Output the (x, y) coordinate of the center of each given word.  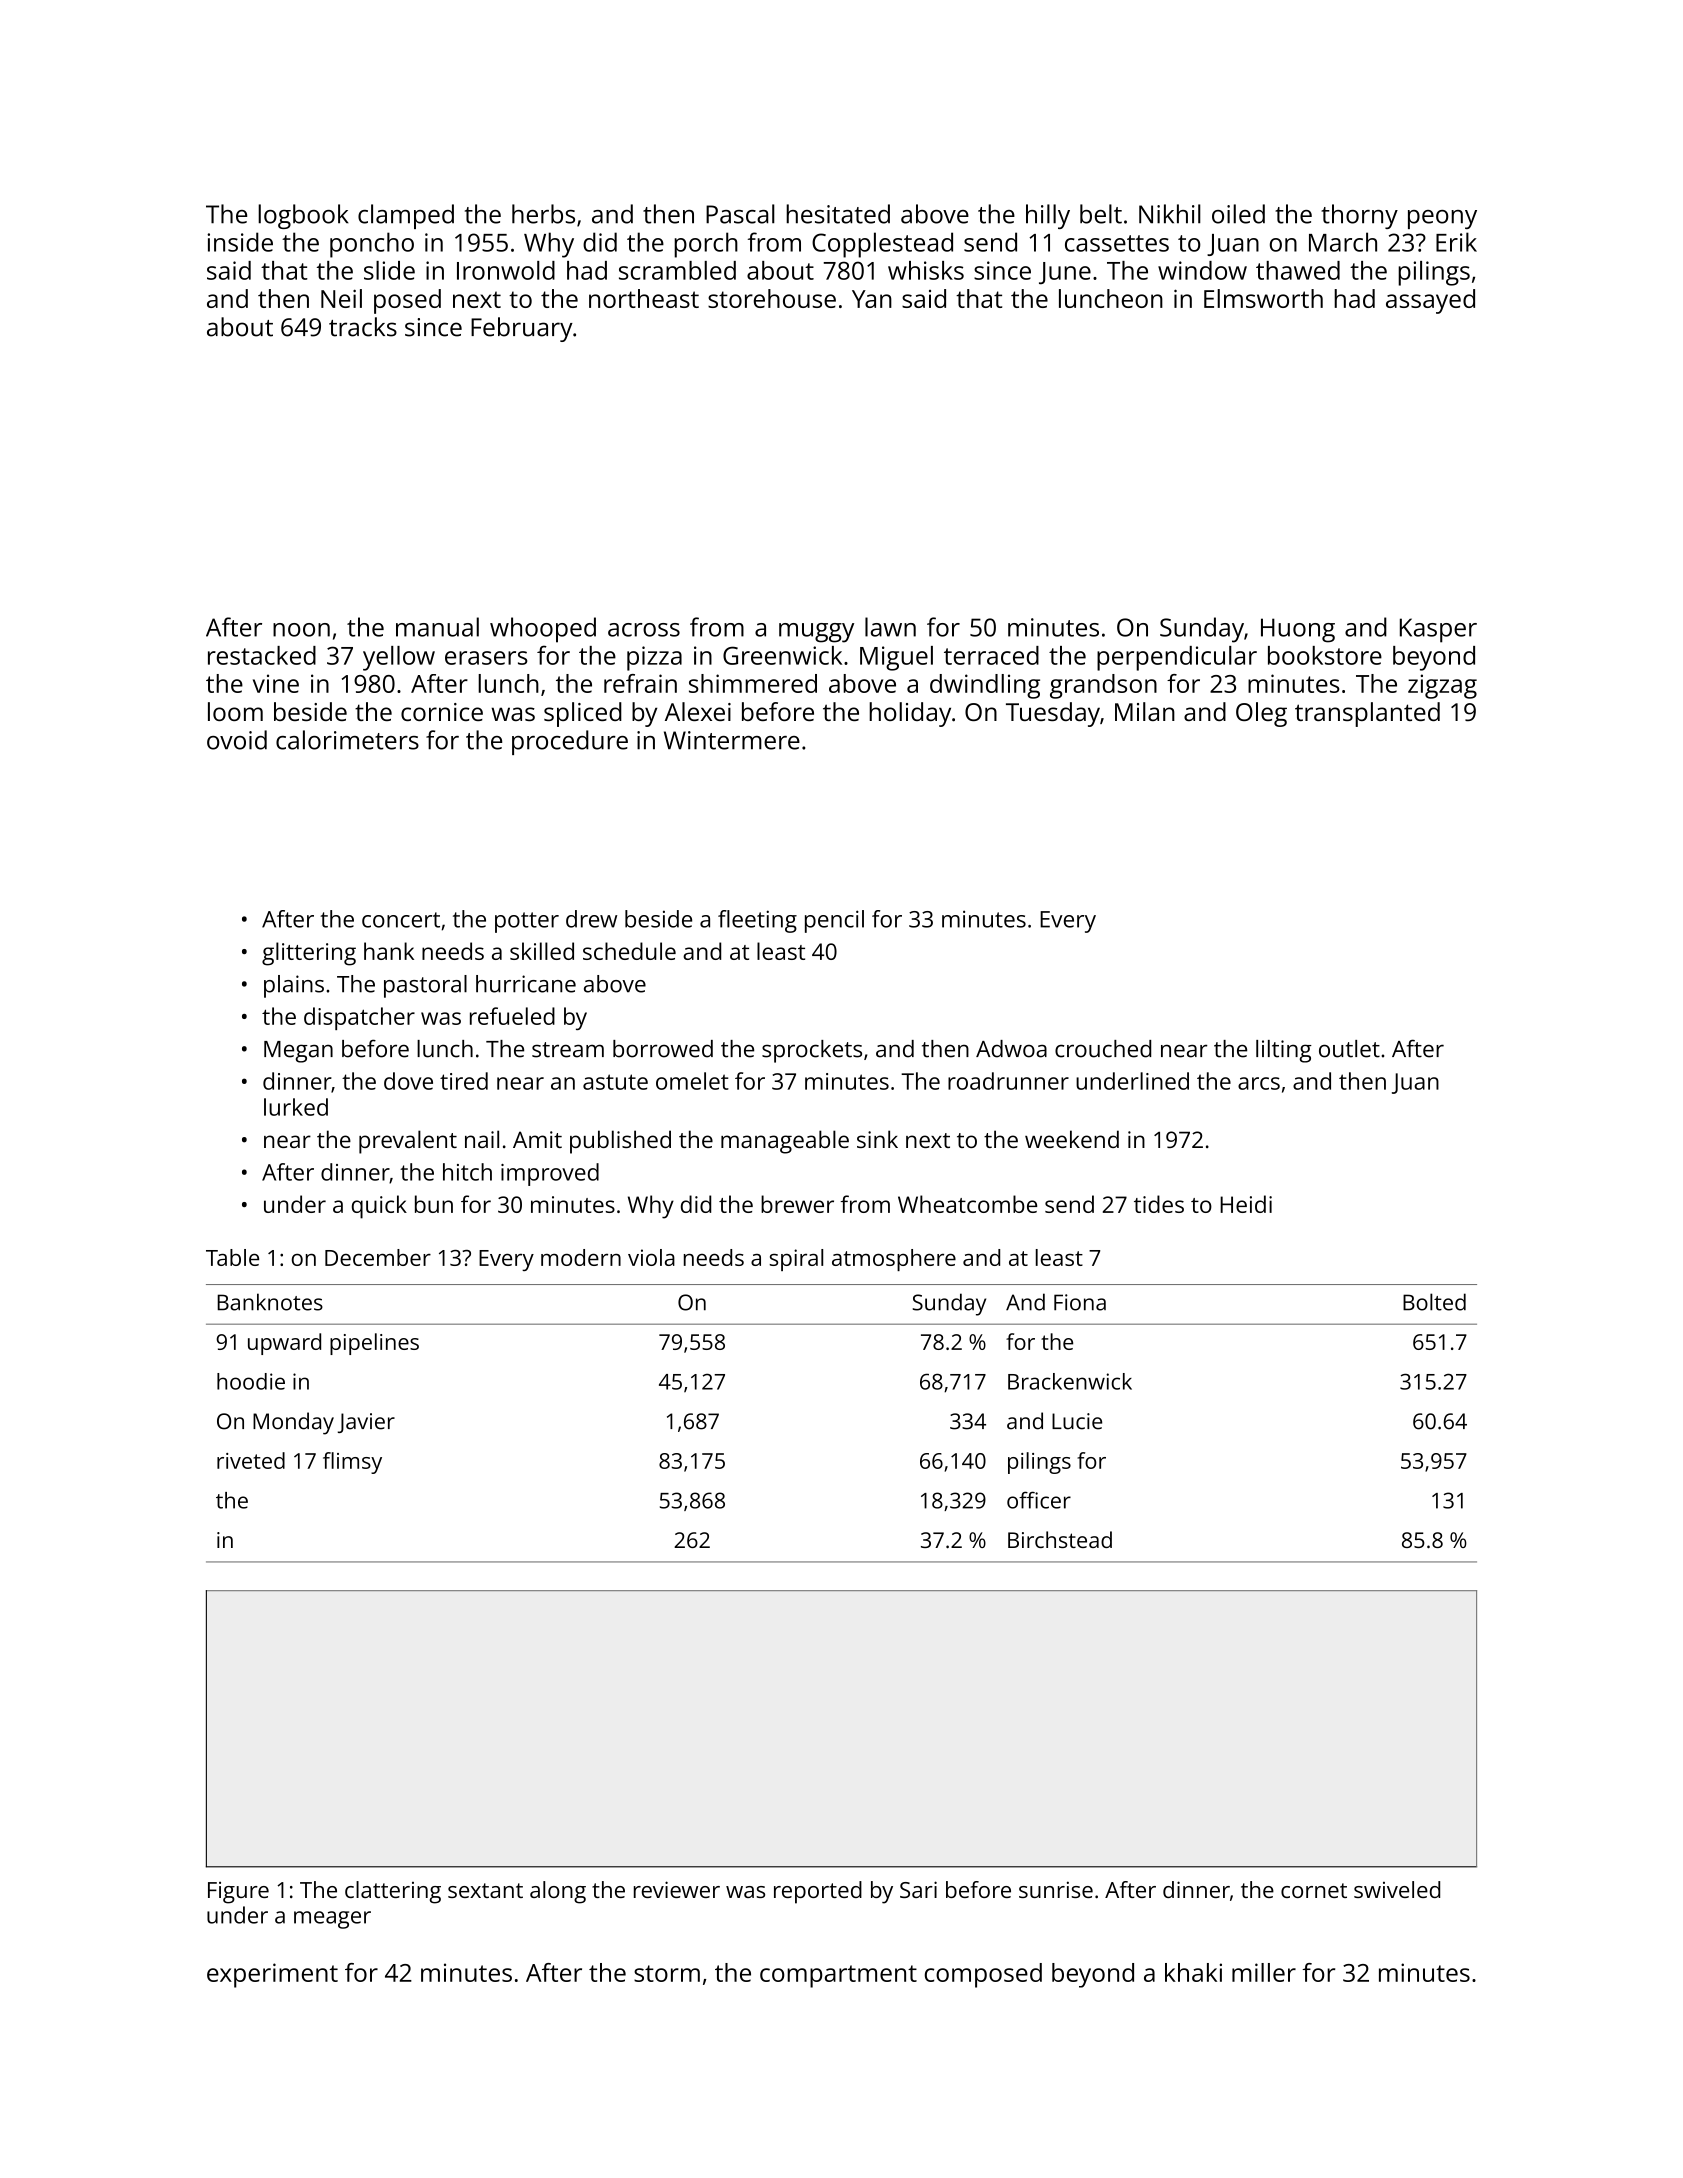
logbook (303, 216)
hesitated (838, 214)
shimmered (753, 683)
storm (667, 1973)
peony (1442, 219)
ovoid (237, 740)
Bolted (1434, 1302)
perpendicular (1177, 658)
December (378, 1257)
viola (651, 1257)
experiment (272, 1975)
